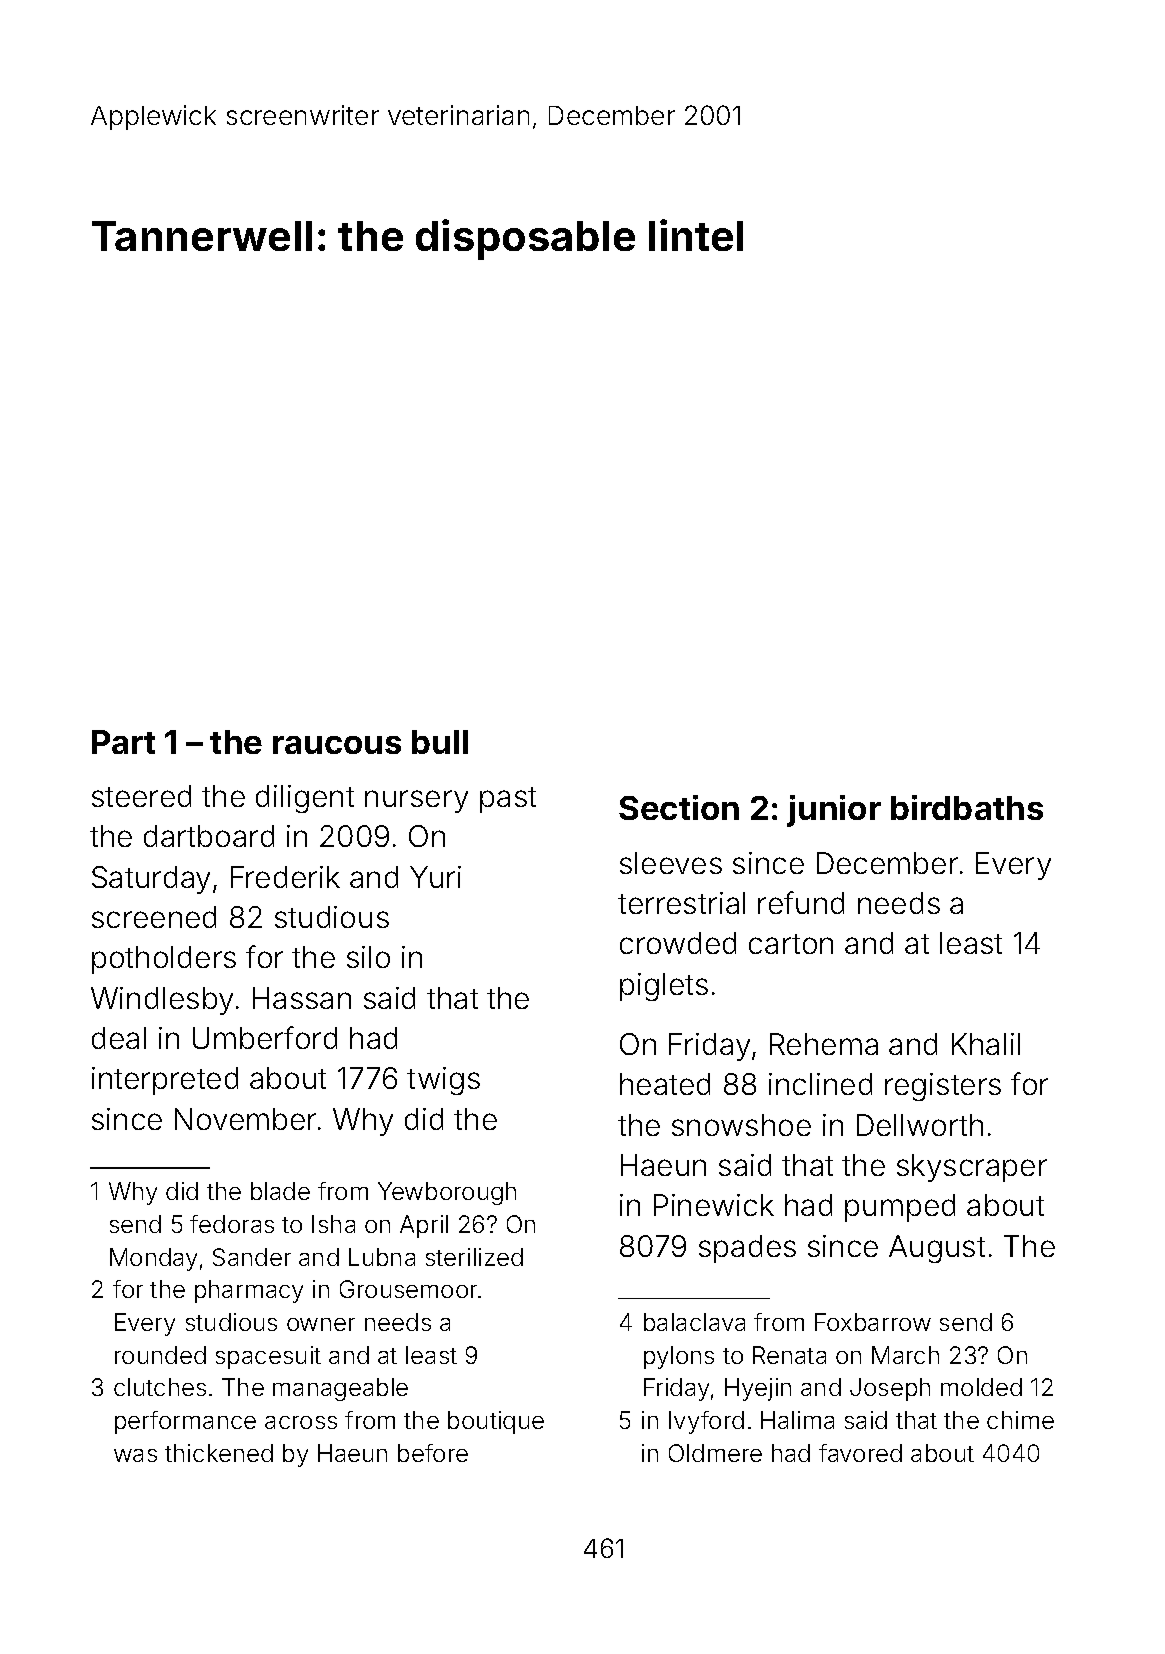  I want to click on November, so click(245, 1119).
